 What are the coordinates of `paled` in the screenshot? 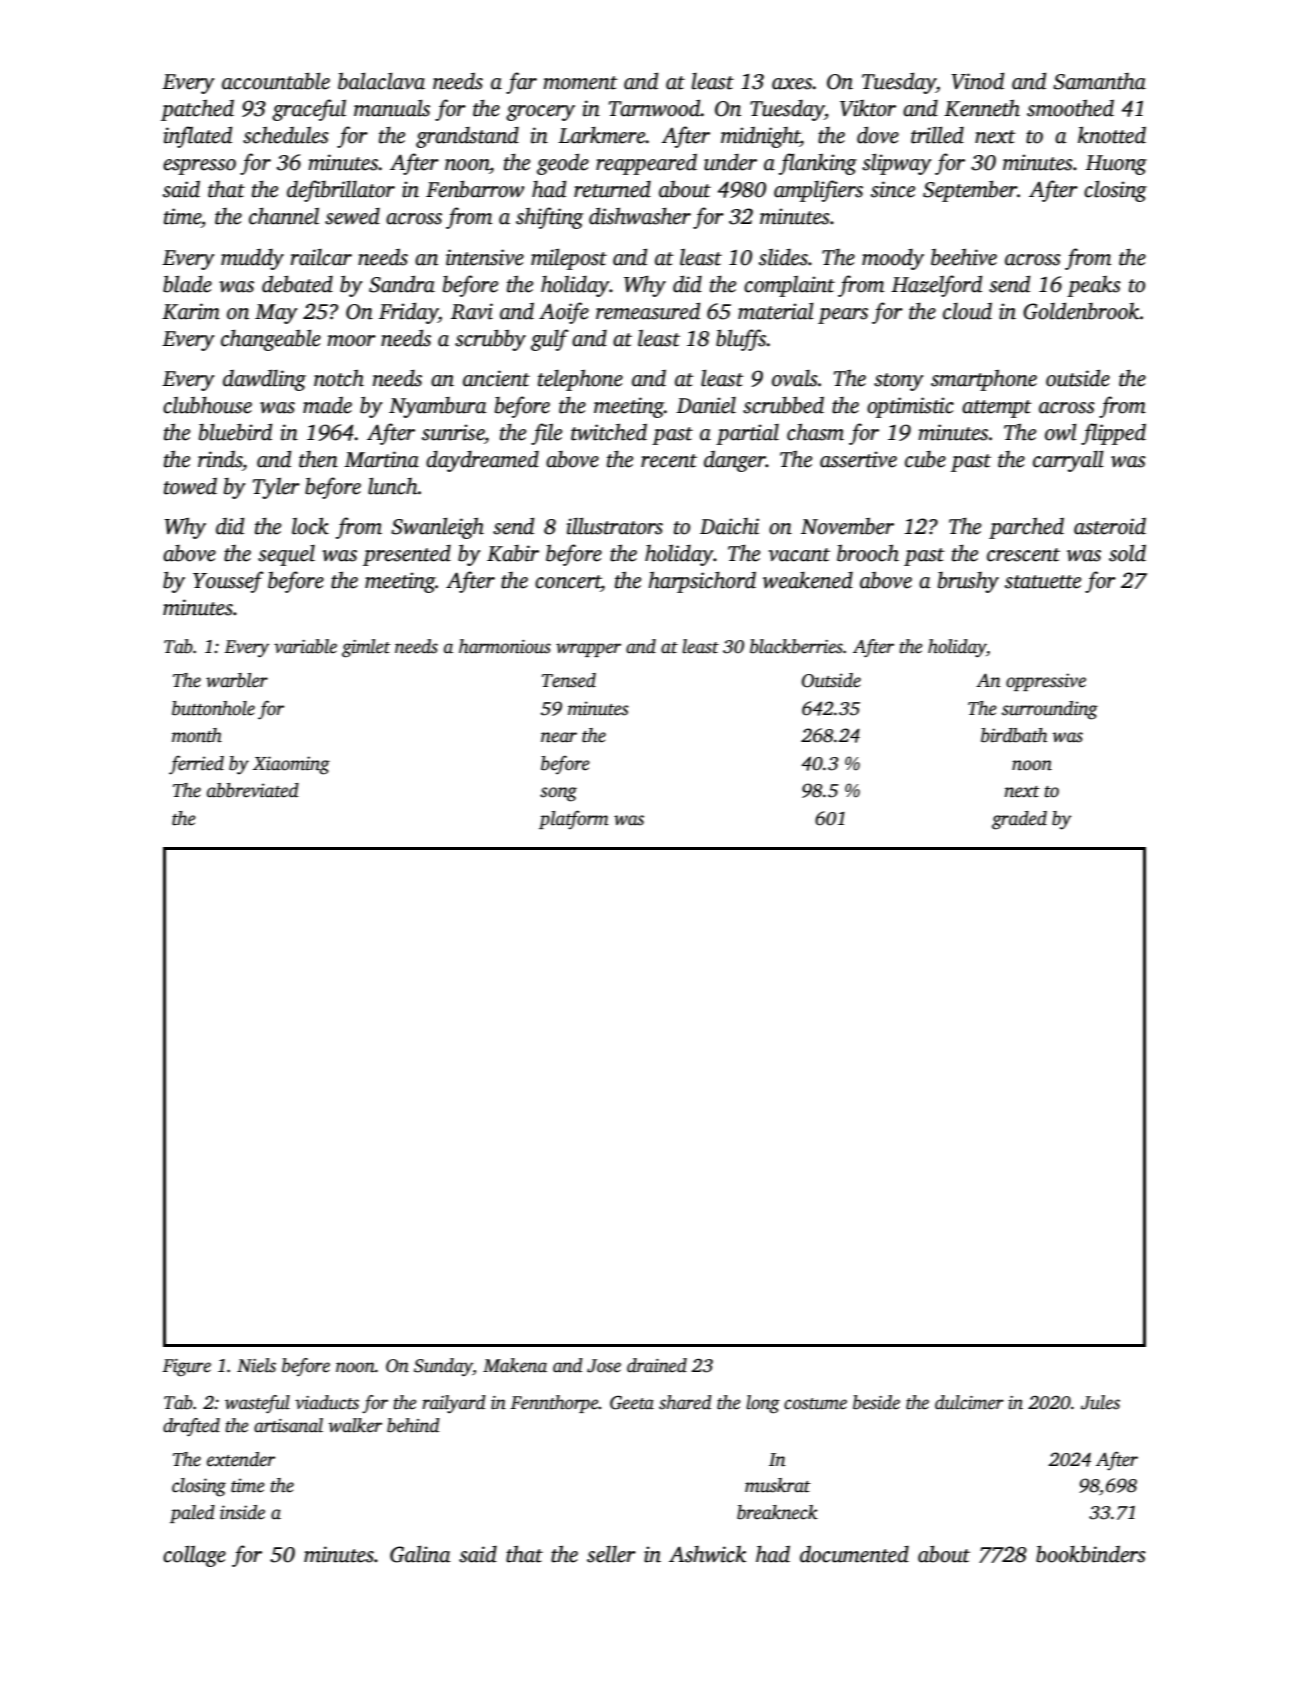 It's located at (192, 1514).
